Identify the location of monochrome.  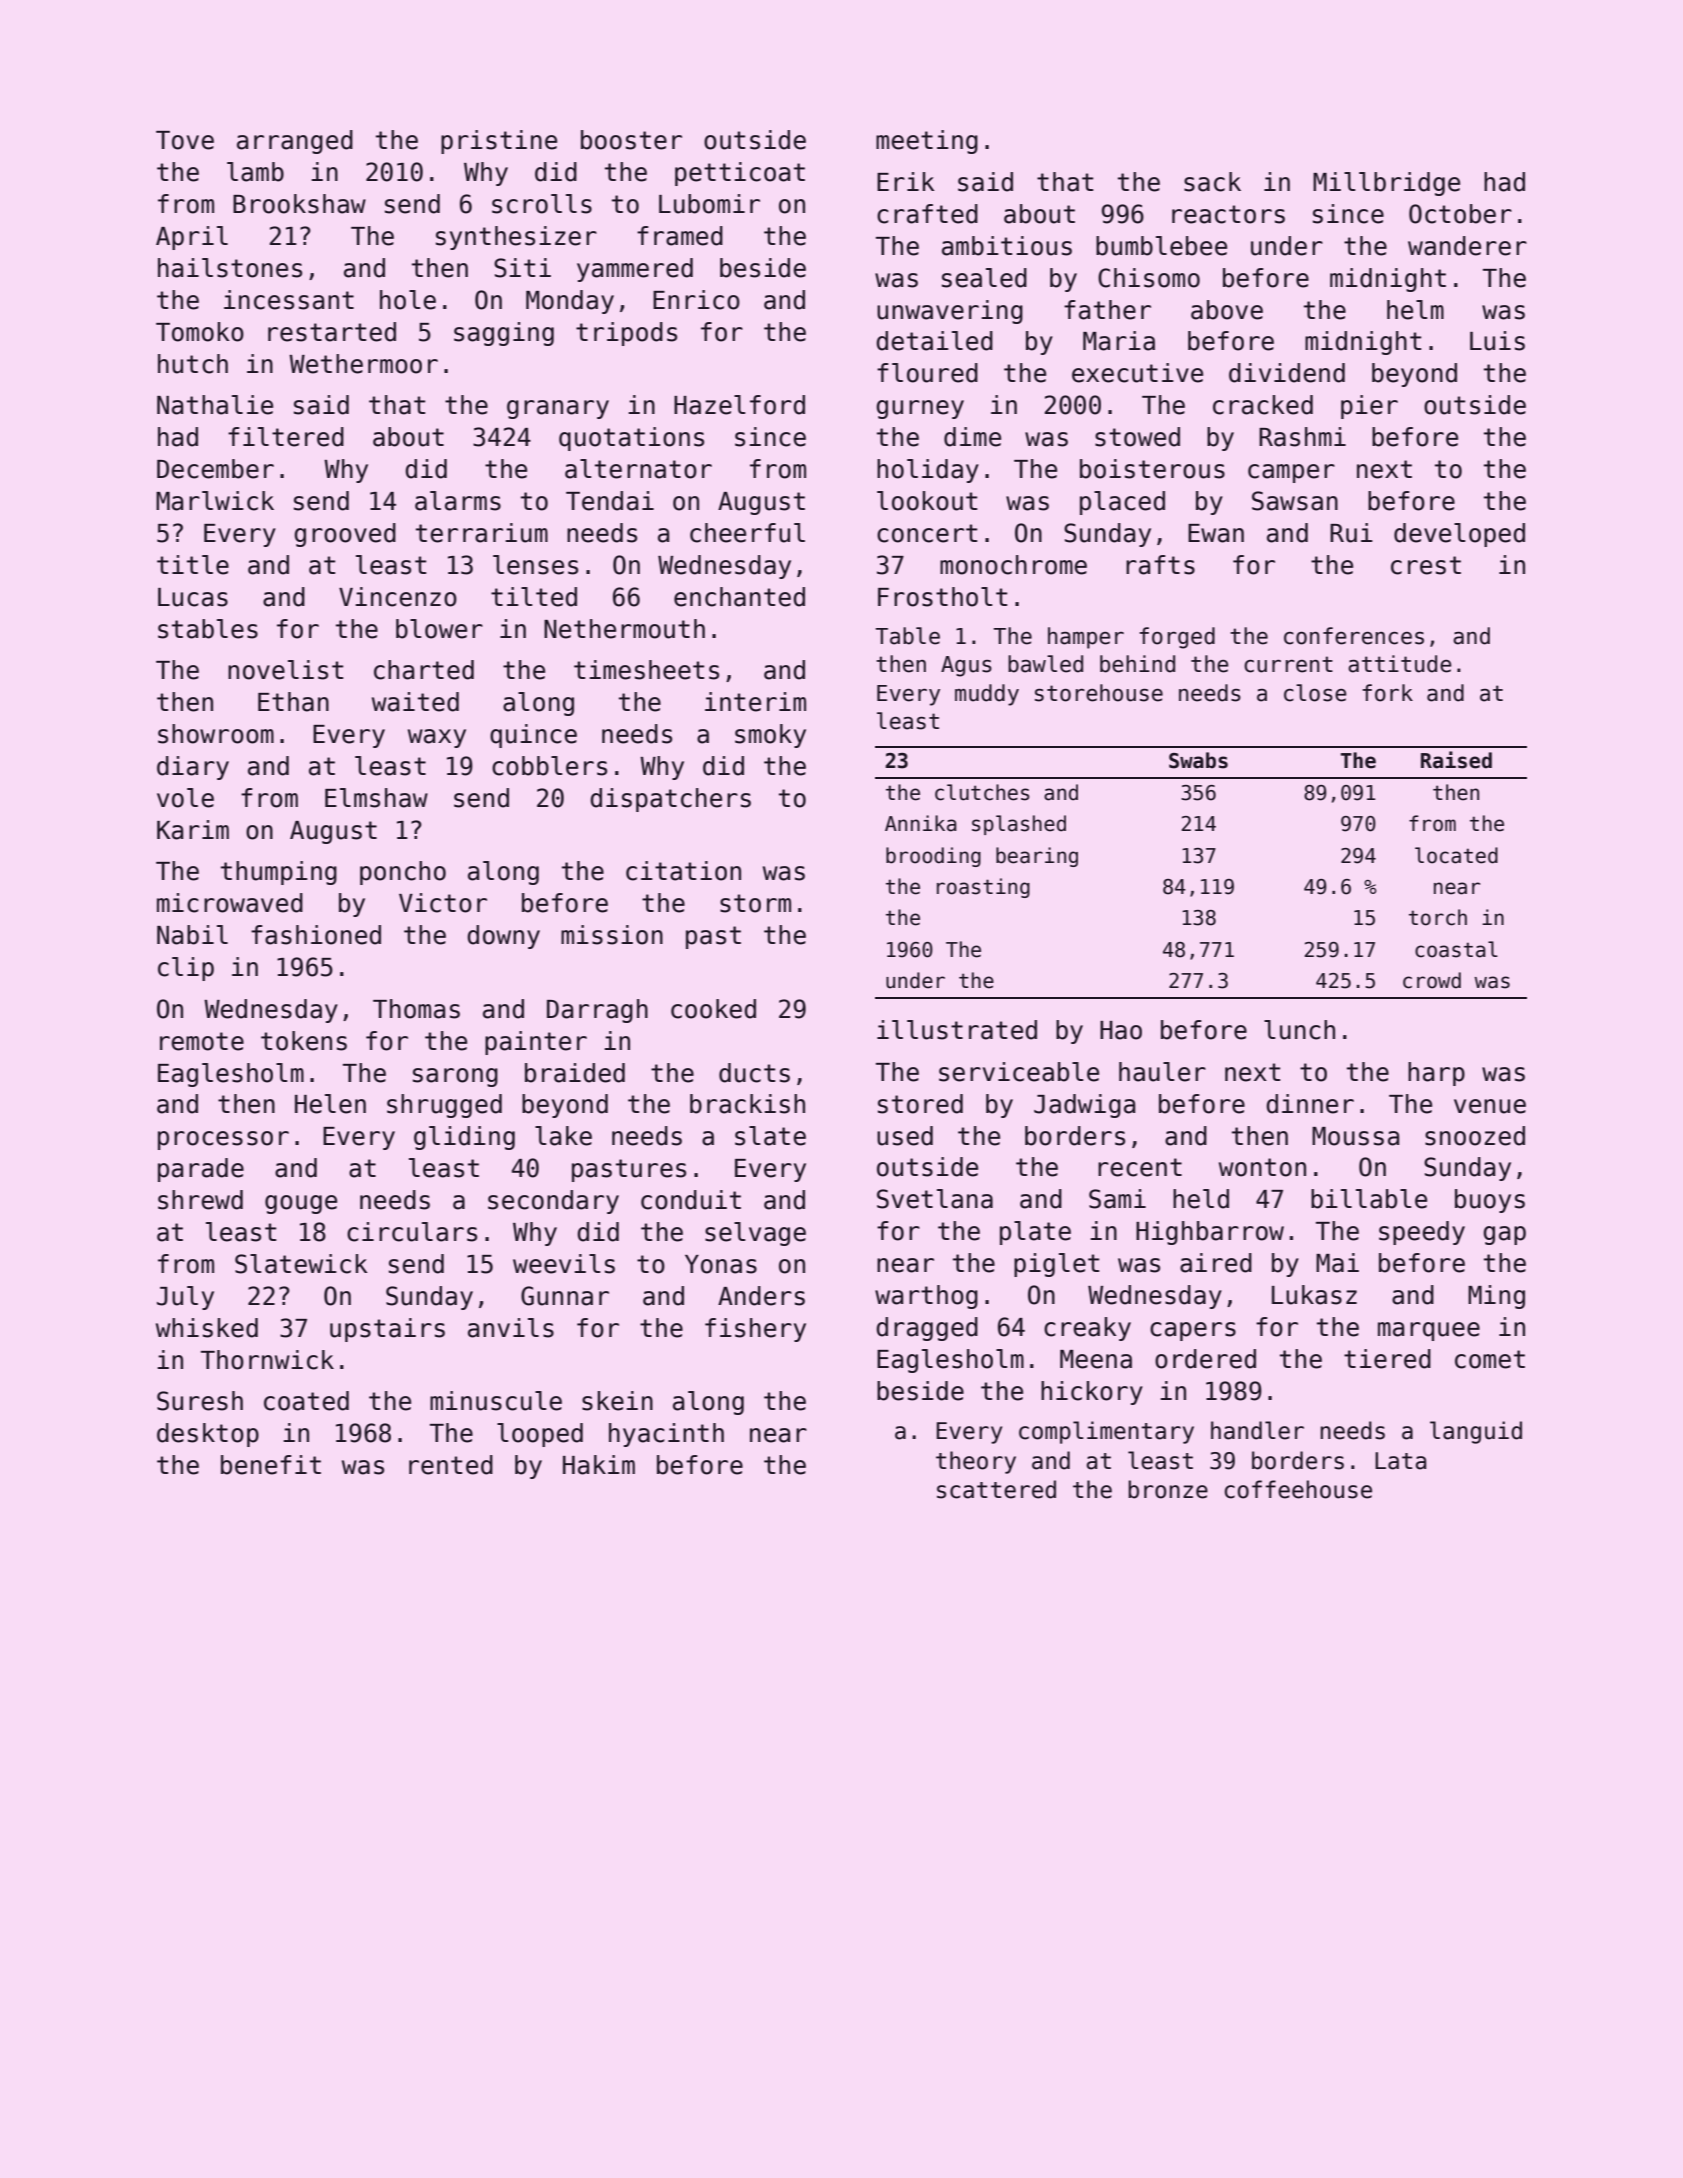
(1013, 565).
